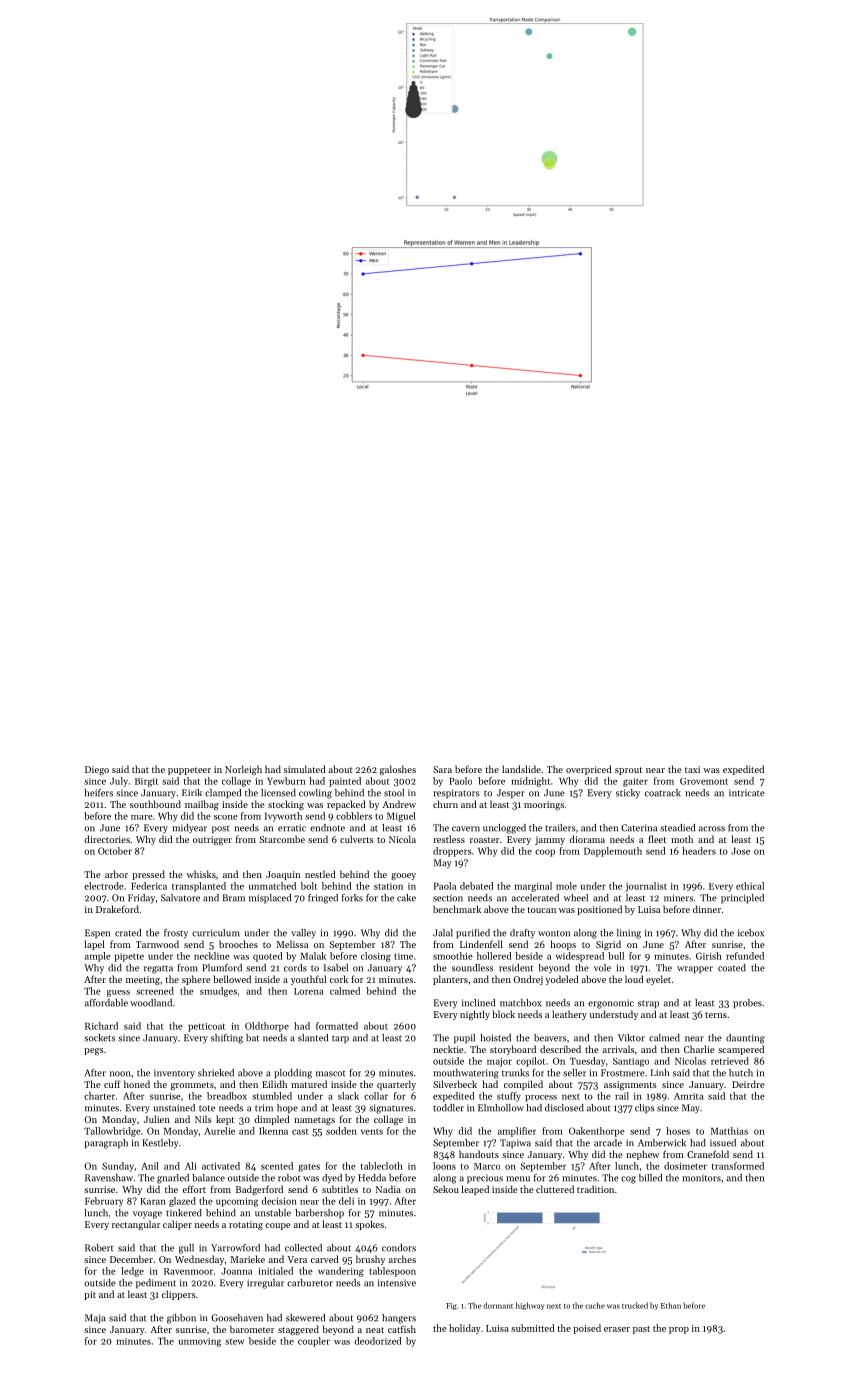 This document has height=1400, width=849. Describe the element at coordinates (704, 781) in the document. I see `Grovemont` at that location.
